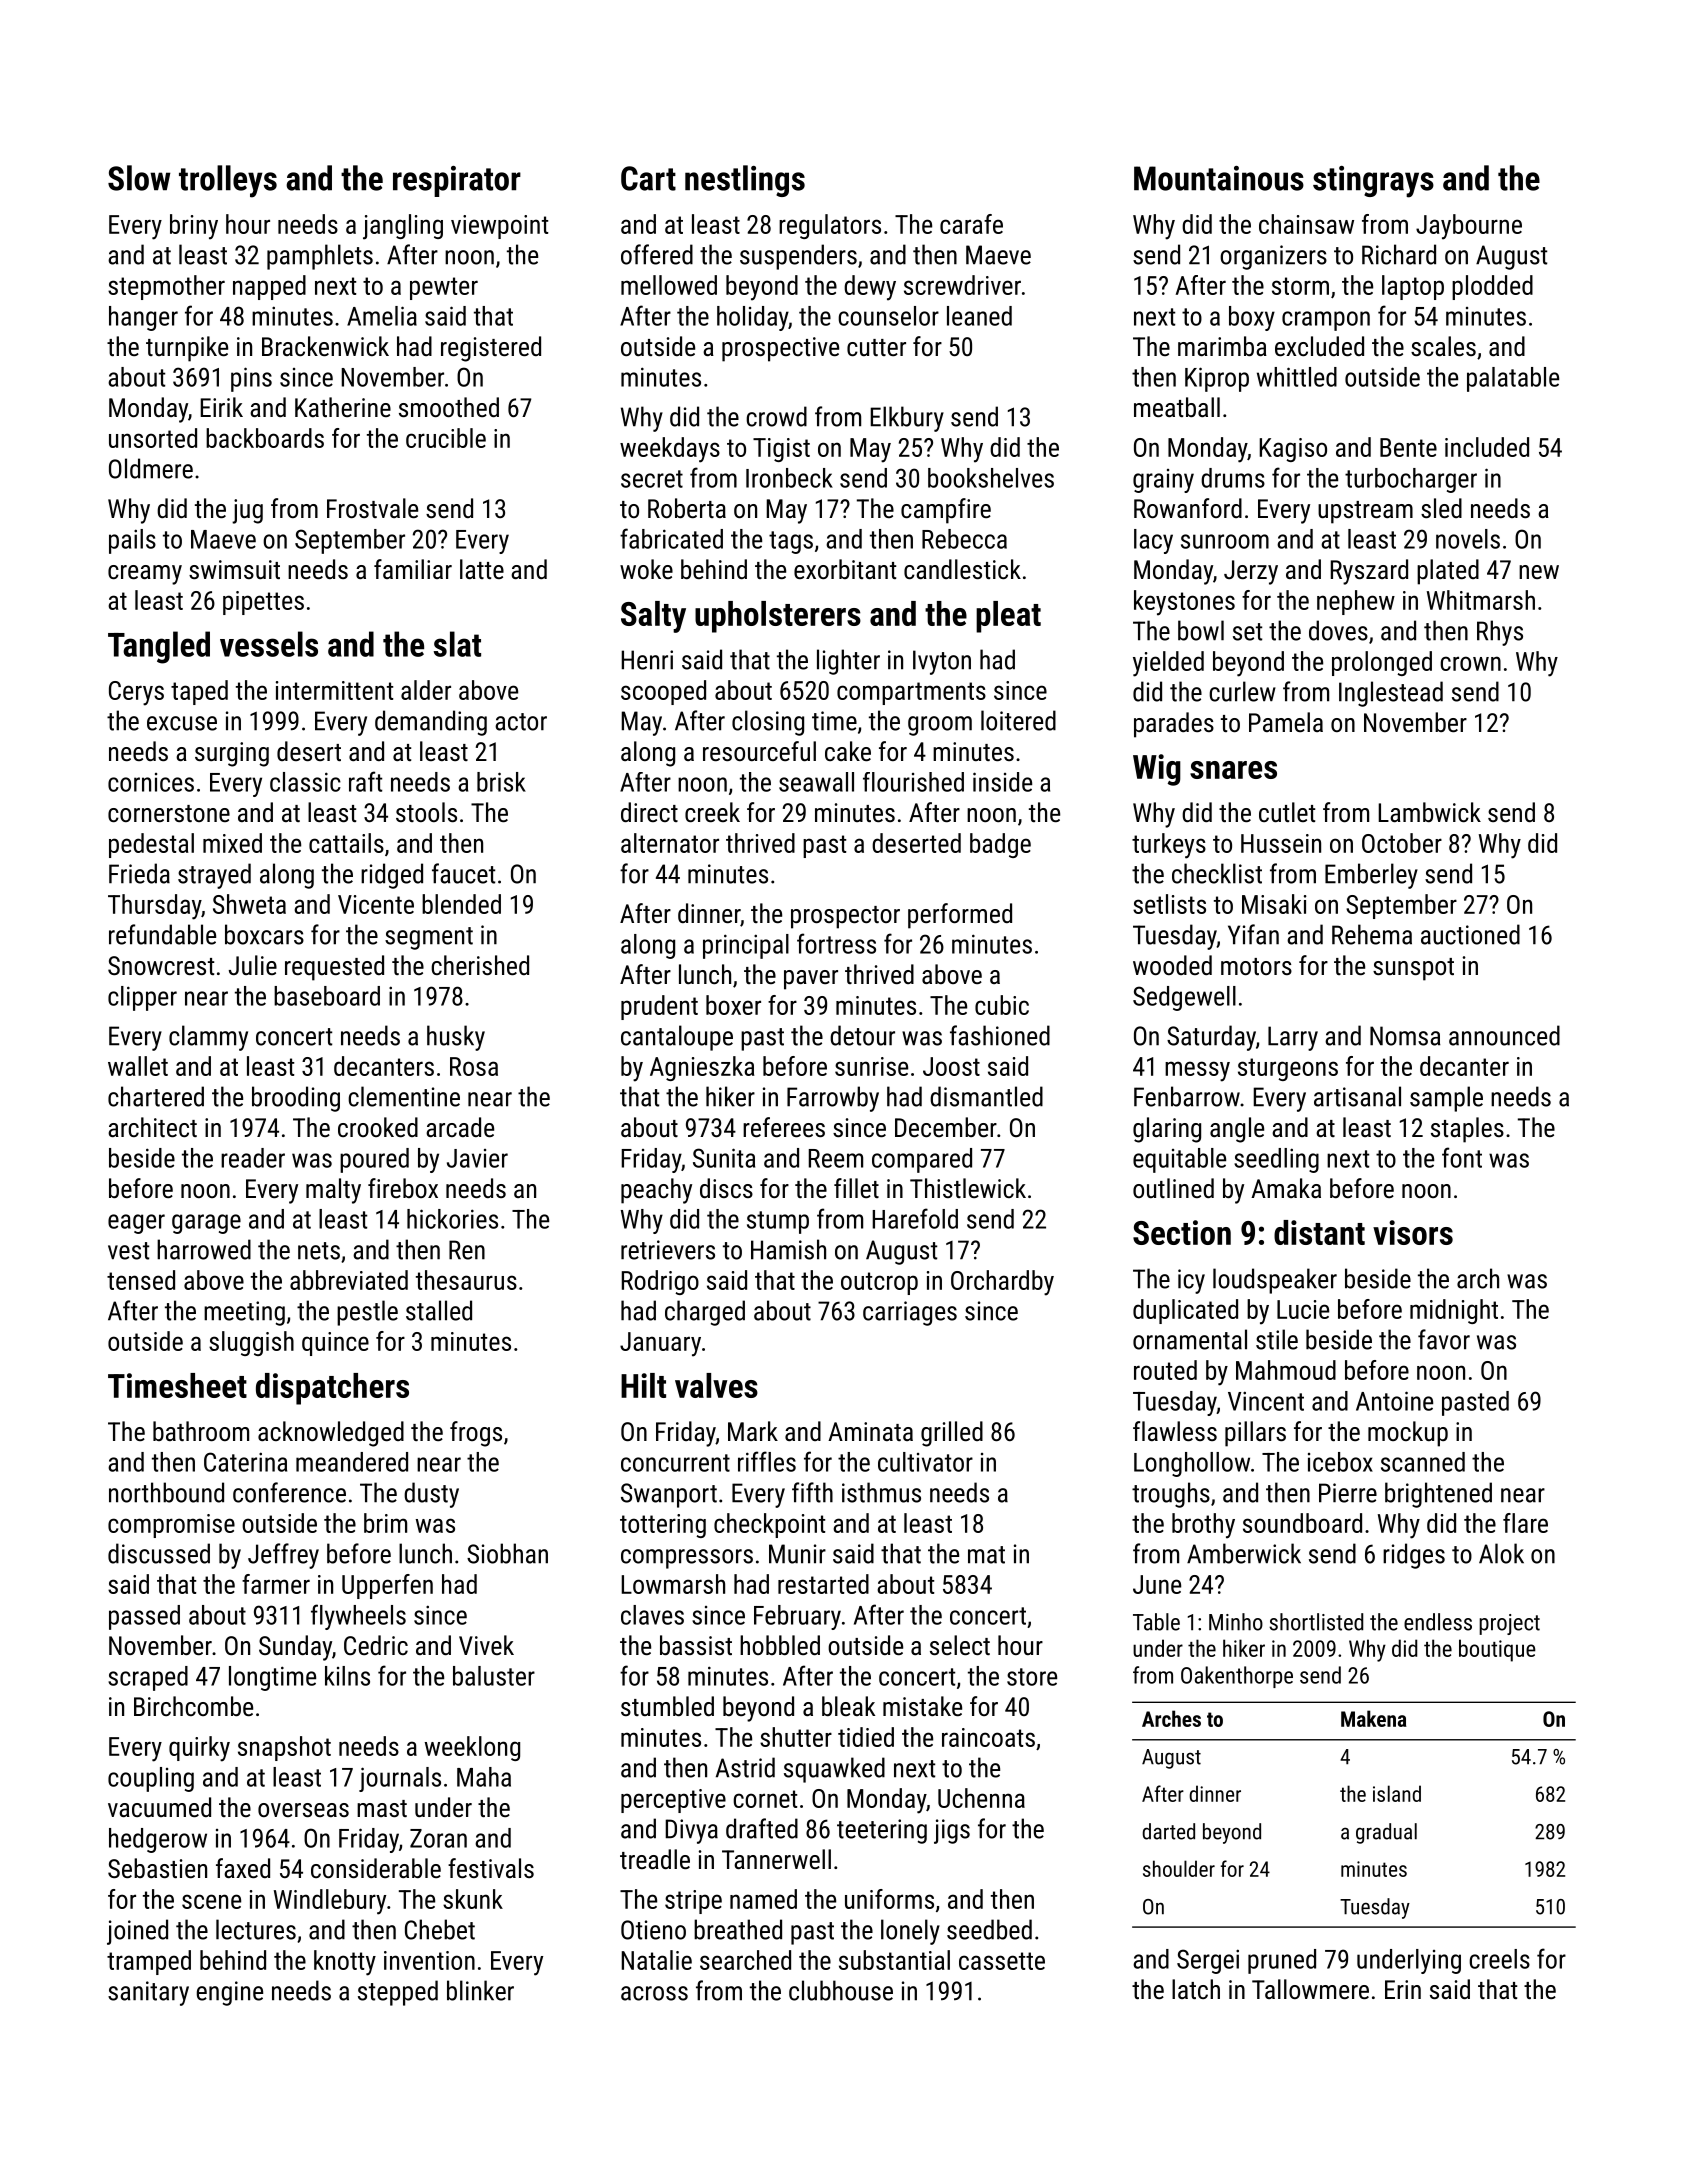 The image size is (1683, 2178). What do you see at coordinates (1492, 287) in the screenshot?
I see `plodded` at bounding box center [1492, 287].
